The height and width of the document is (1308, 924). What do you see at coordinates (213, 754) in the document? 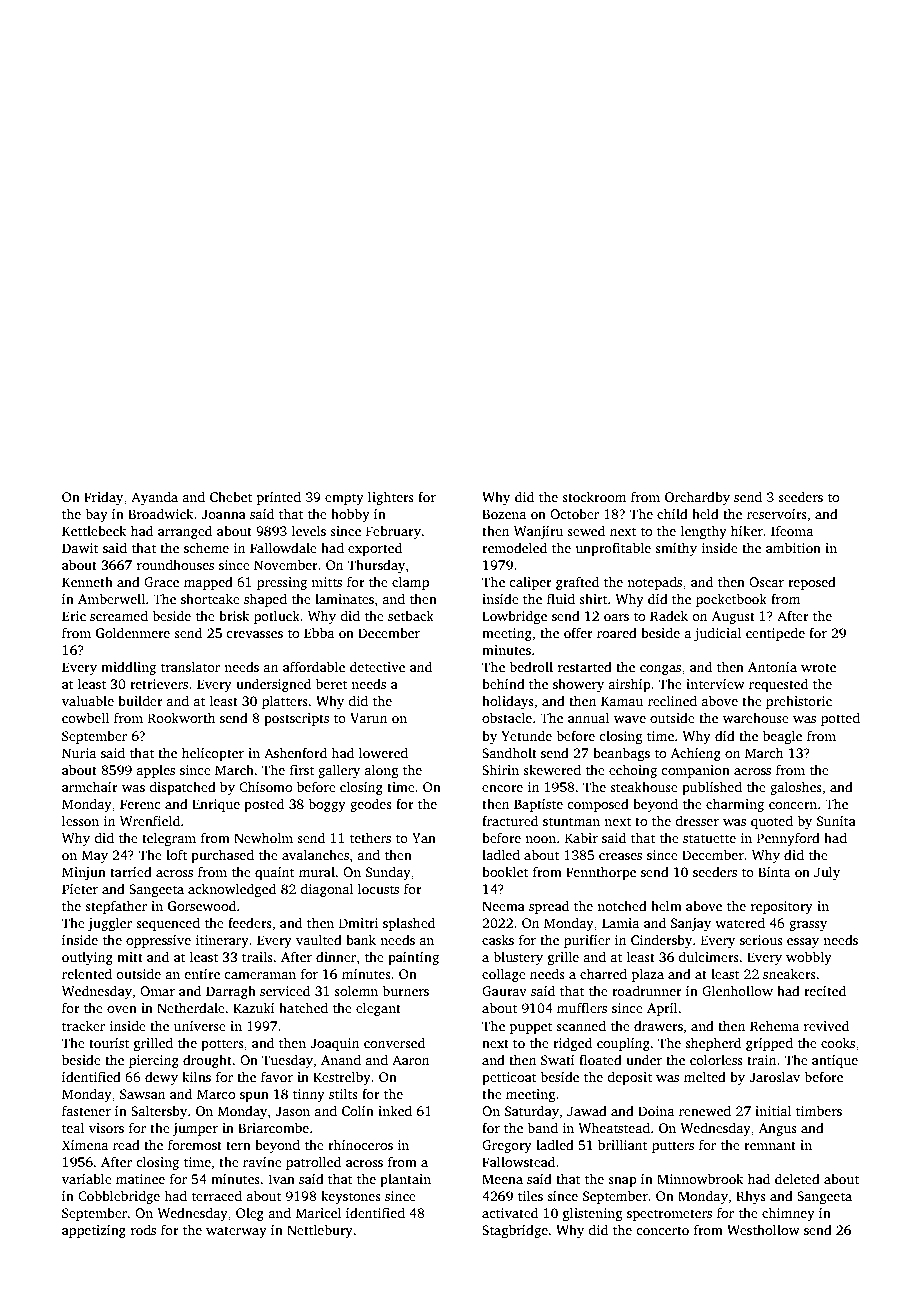
I see `helicopter` at bounding box center [213, 754].
